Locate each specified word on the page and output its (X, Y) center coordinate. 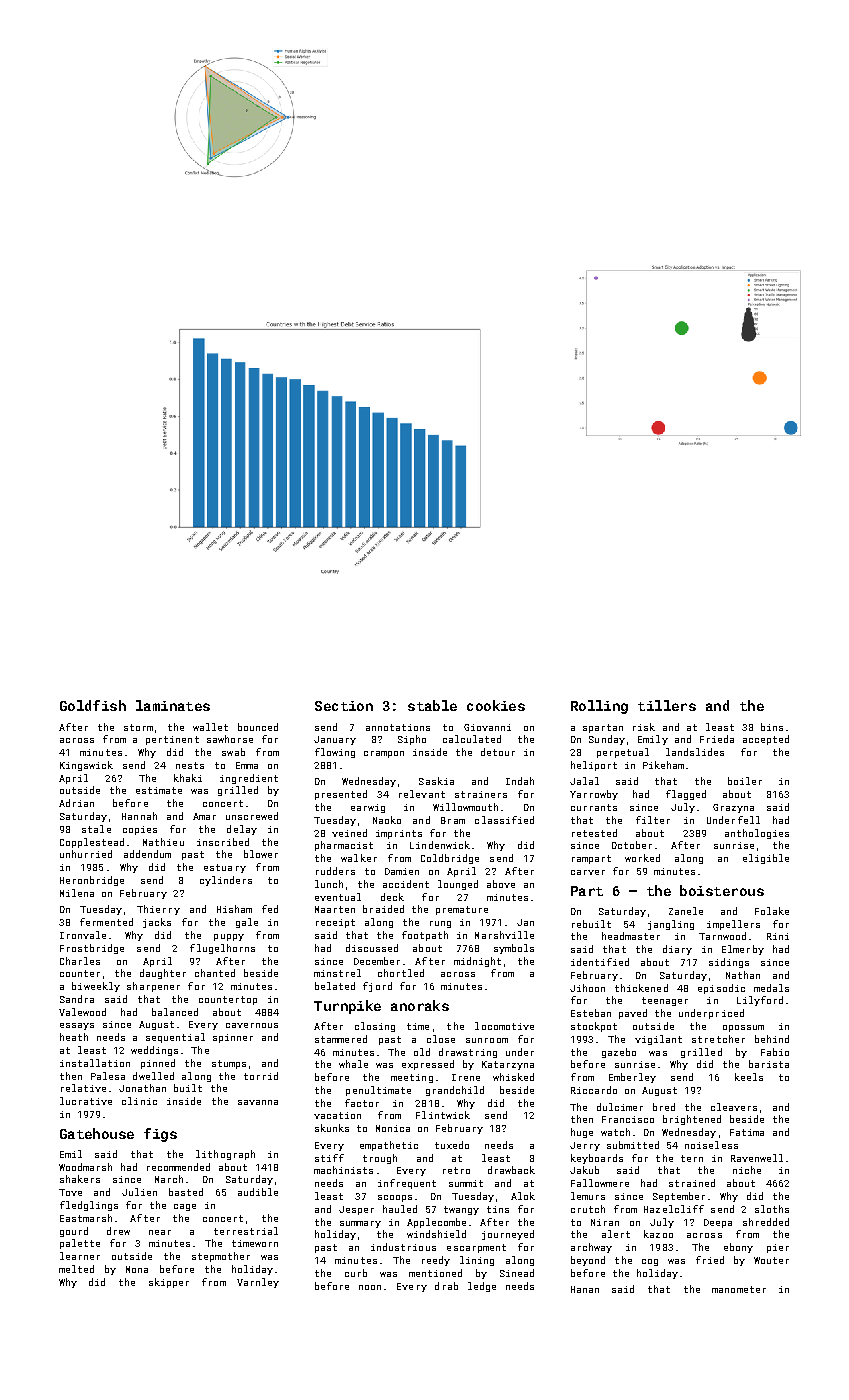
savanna (258, 1102)
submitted (633, 1145)
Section (344, 706)
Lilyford (760, 1001)
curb (356, 1273)
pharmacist (344, 846)
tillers (667, 705)
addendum (147, 854)
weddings (154, 1051)
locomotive (504, 1026)
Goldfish (93, 705)
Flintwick (443, 1115)
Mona (137, 1269)
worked (642, 858)
